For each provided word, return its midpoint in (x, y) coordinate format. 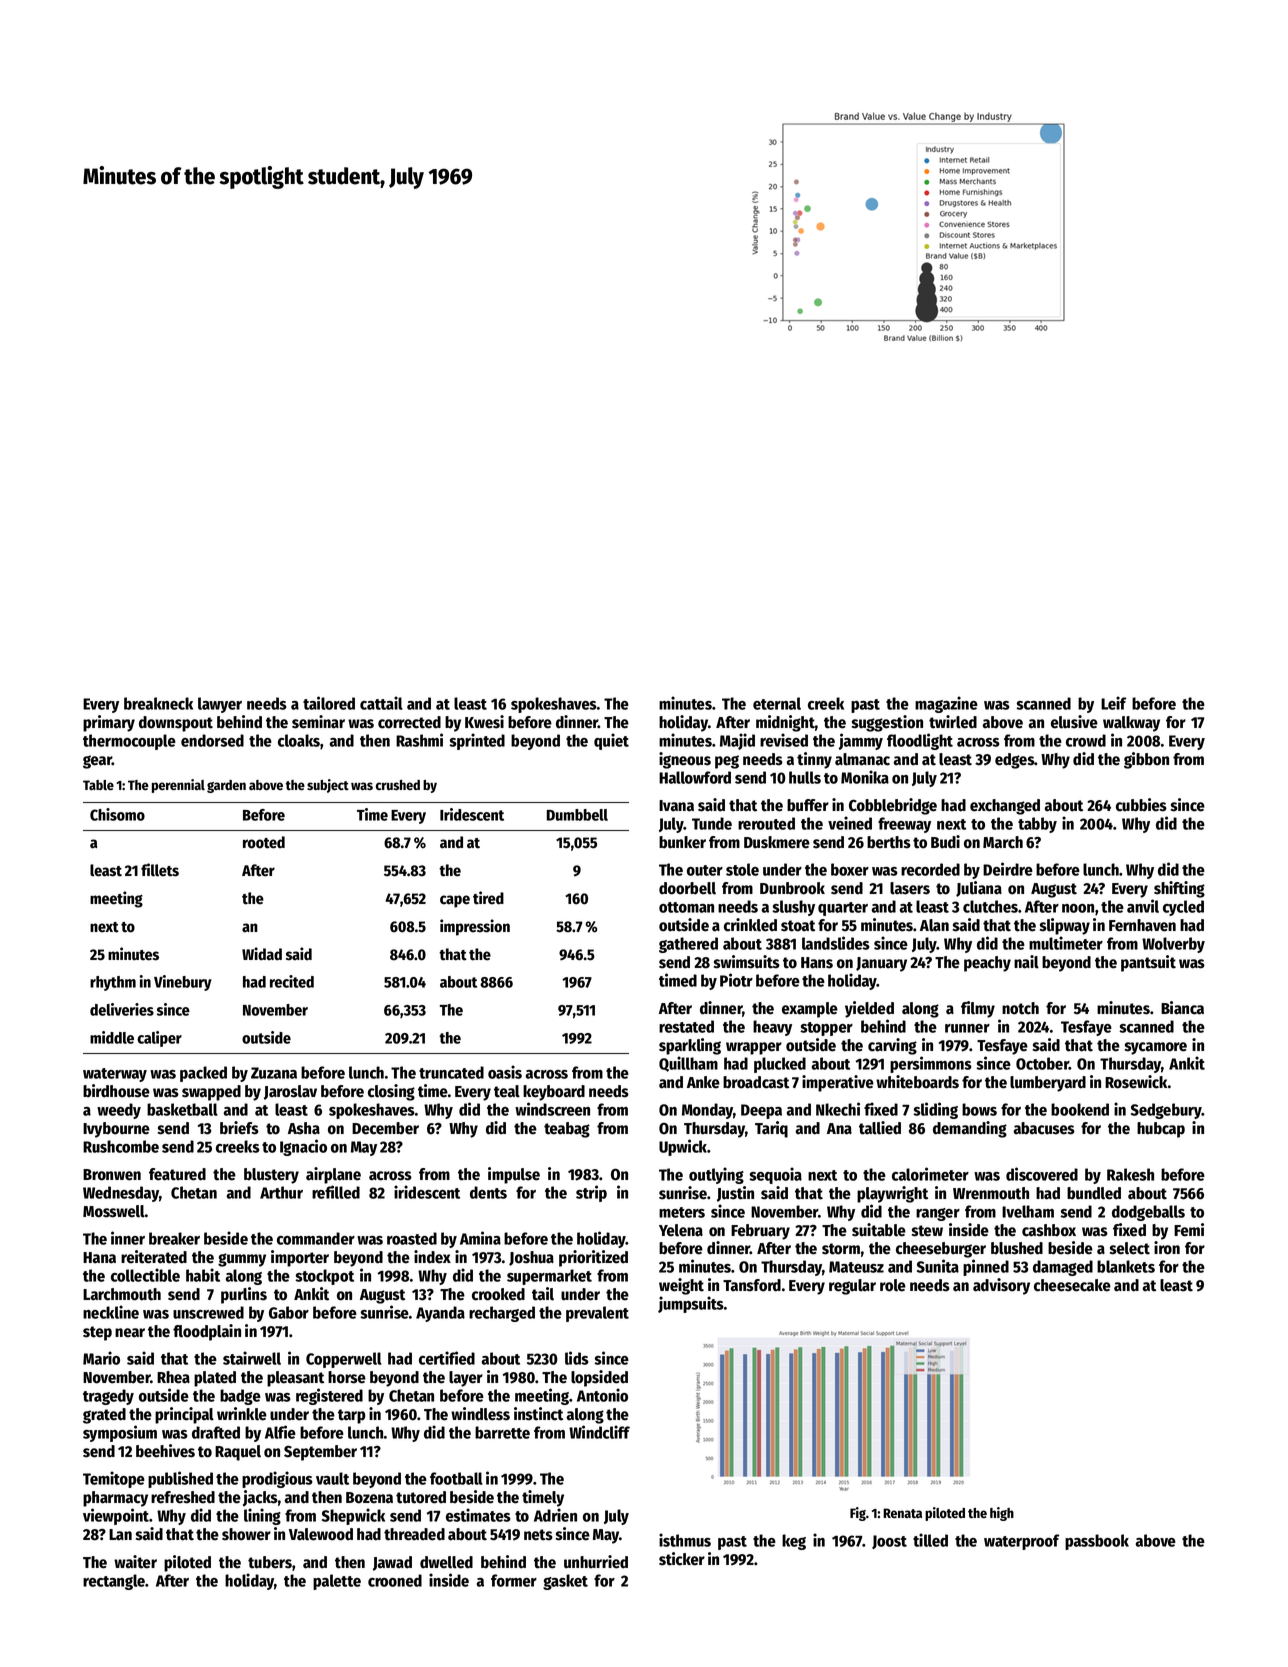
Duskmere (777, 842)
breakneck (158, 703)
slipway (1065, 926)
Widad (262, 954)
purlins (244, 1295)
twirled (953, 722)
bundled (1094, 1193)
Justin (735, 1194)
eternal (777, 703)
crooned (395, 1580)
